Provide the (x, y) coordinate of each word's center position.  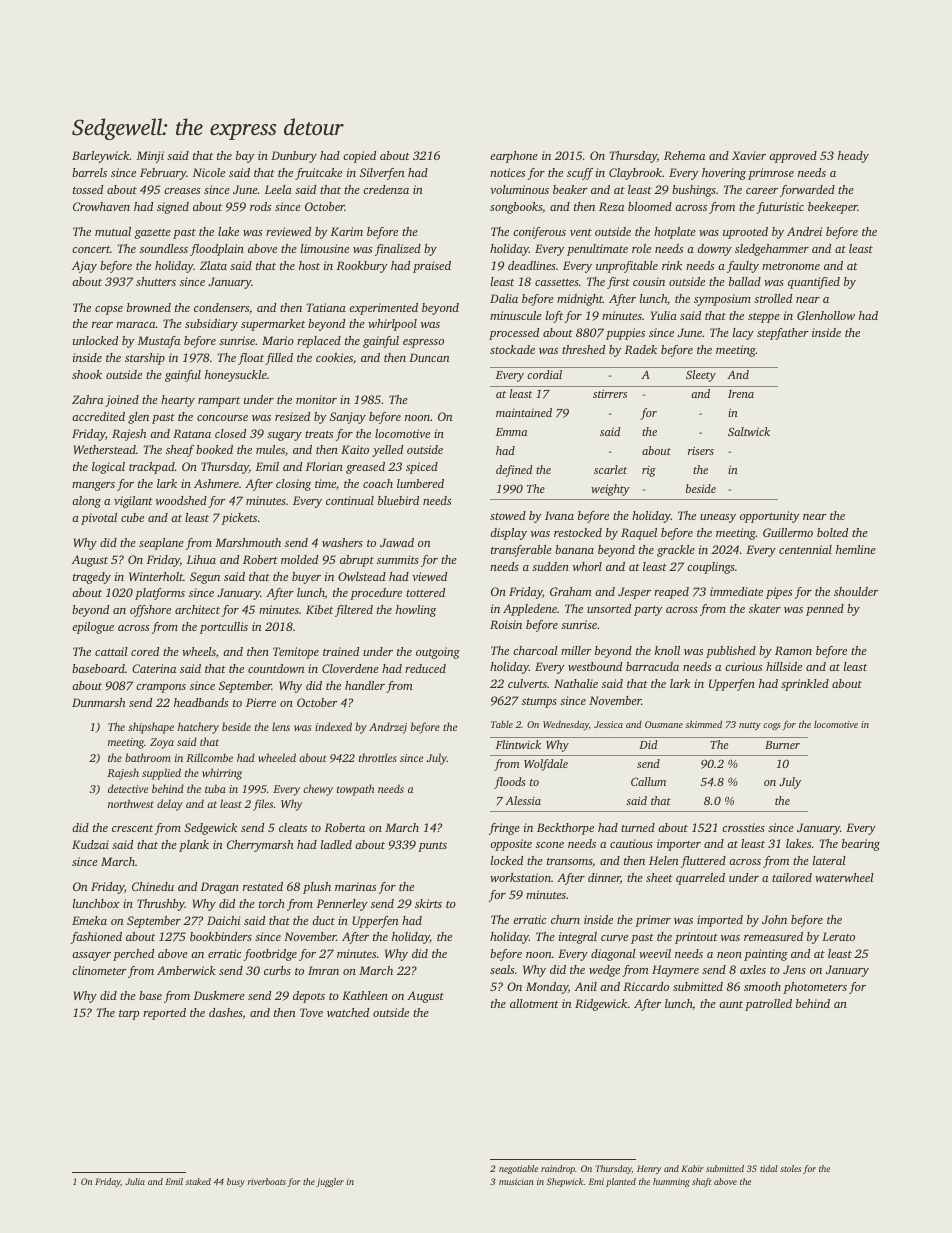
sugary (284, 436)
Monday (547, 988)
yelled (387, 451)
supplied (161, 774)
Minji (150, 157)
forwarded (807, 191)
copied (359, 157)
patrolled (768, 1005)
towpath (355, 790)
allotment (534, 1003)
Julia (135, 1181)
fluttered (703, 862)
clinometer (99, 970)
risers (701, 450)
